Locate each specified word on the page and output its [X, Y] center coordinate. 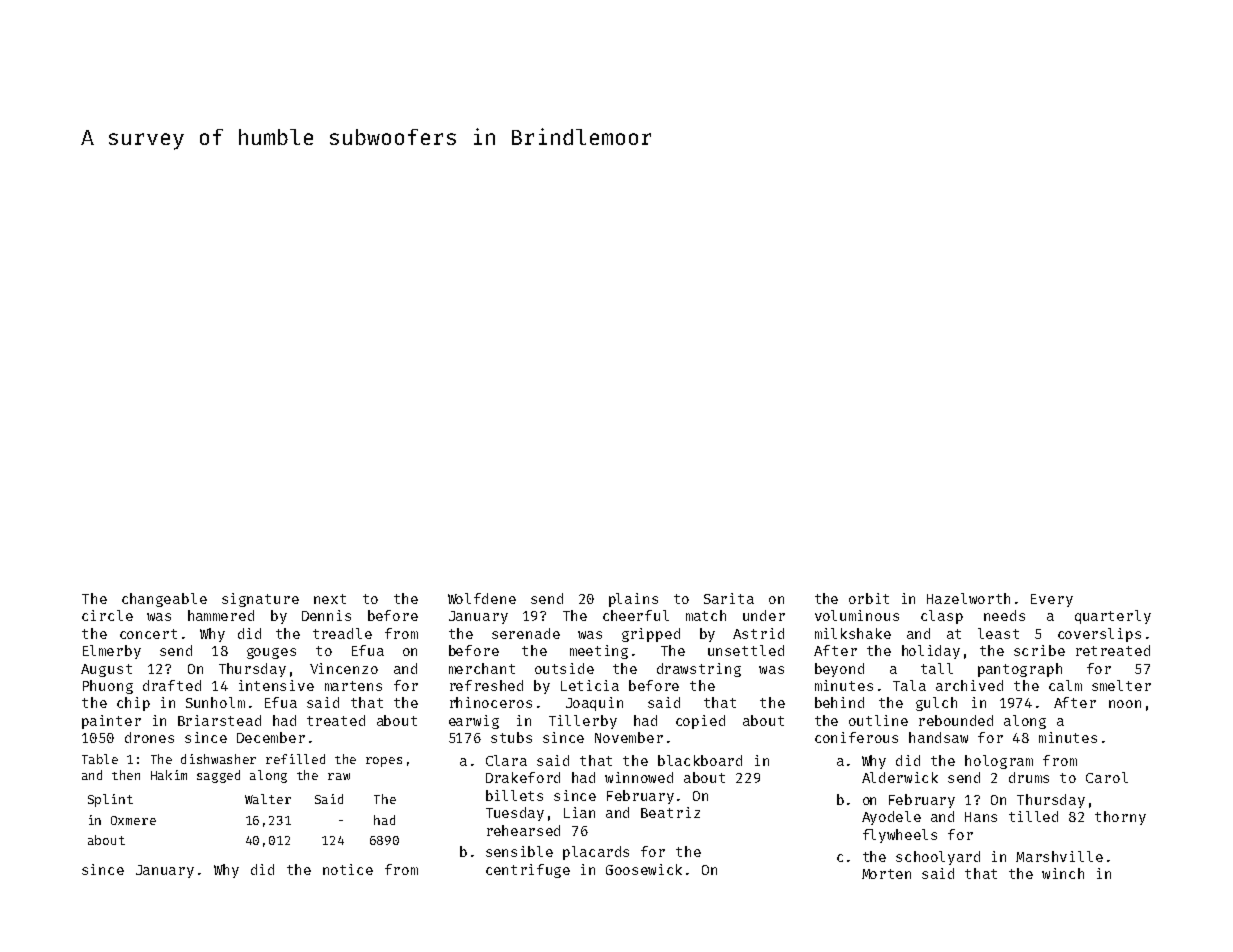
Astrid [758, 633]
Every [1052, 600]
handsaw [938, 737]
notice [348, 869]
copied [700, 722]
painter [111, 722]
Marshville [1059, 856]
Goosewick [644, 869]
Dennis [326, 615]
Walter [268, 799]
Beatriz [670, 812]
